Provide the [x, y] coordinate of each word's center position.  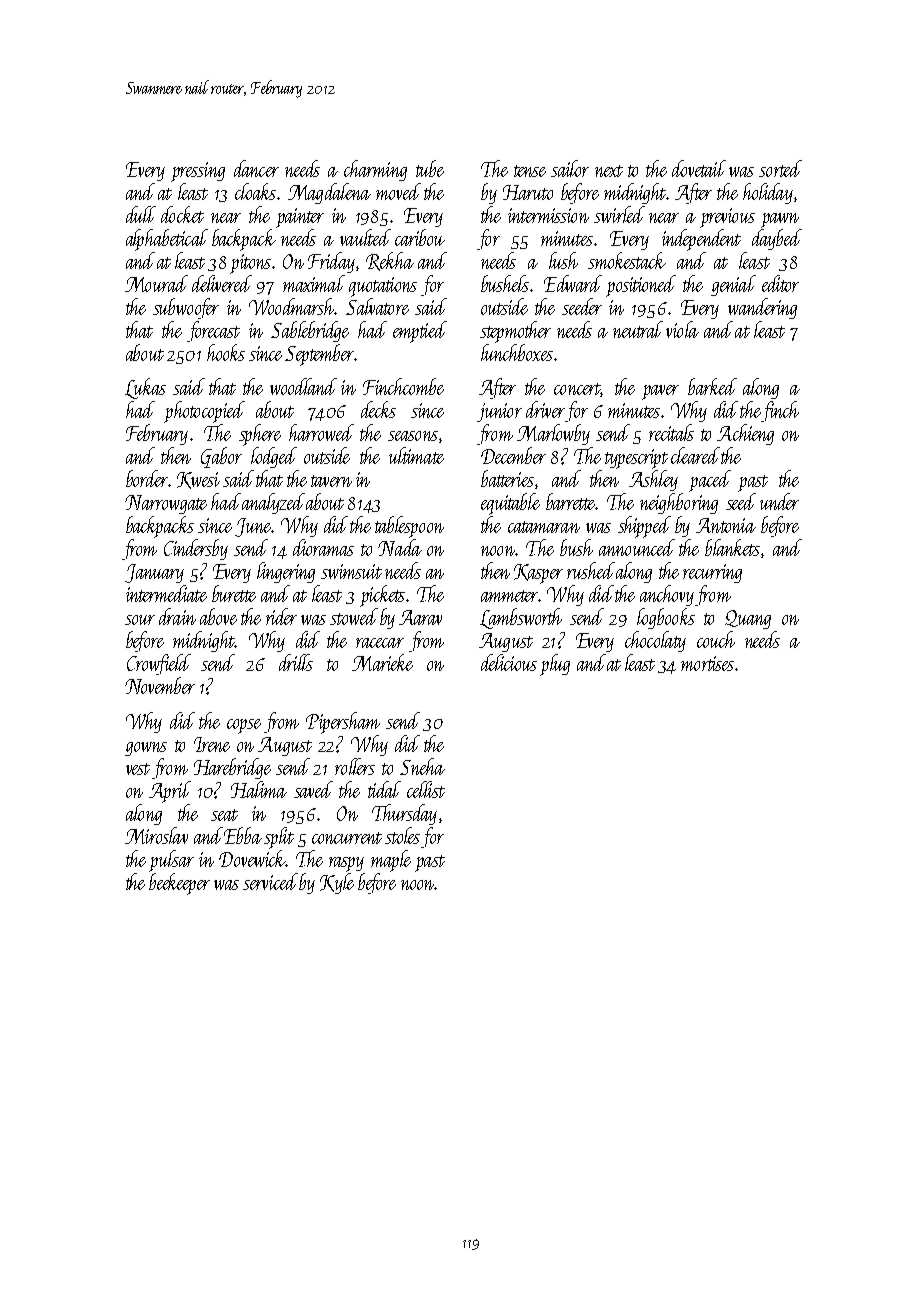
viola [682, 329]
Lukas [145, 388]
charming [375, 170]
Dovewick [252, 858]
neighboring [679, 503]
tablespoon [409, 527]
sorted [780, 168]
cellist [426, 789]
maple [391, 861]
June [253, 527]
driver [545, 409]
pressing [198, 172]
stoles [402, 835]
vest [138, 769]
